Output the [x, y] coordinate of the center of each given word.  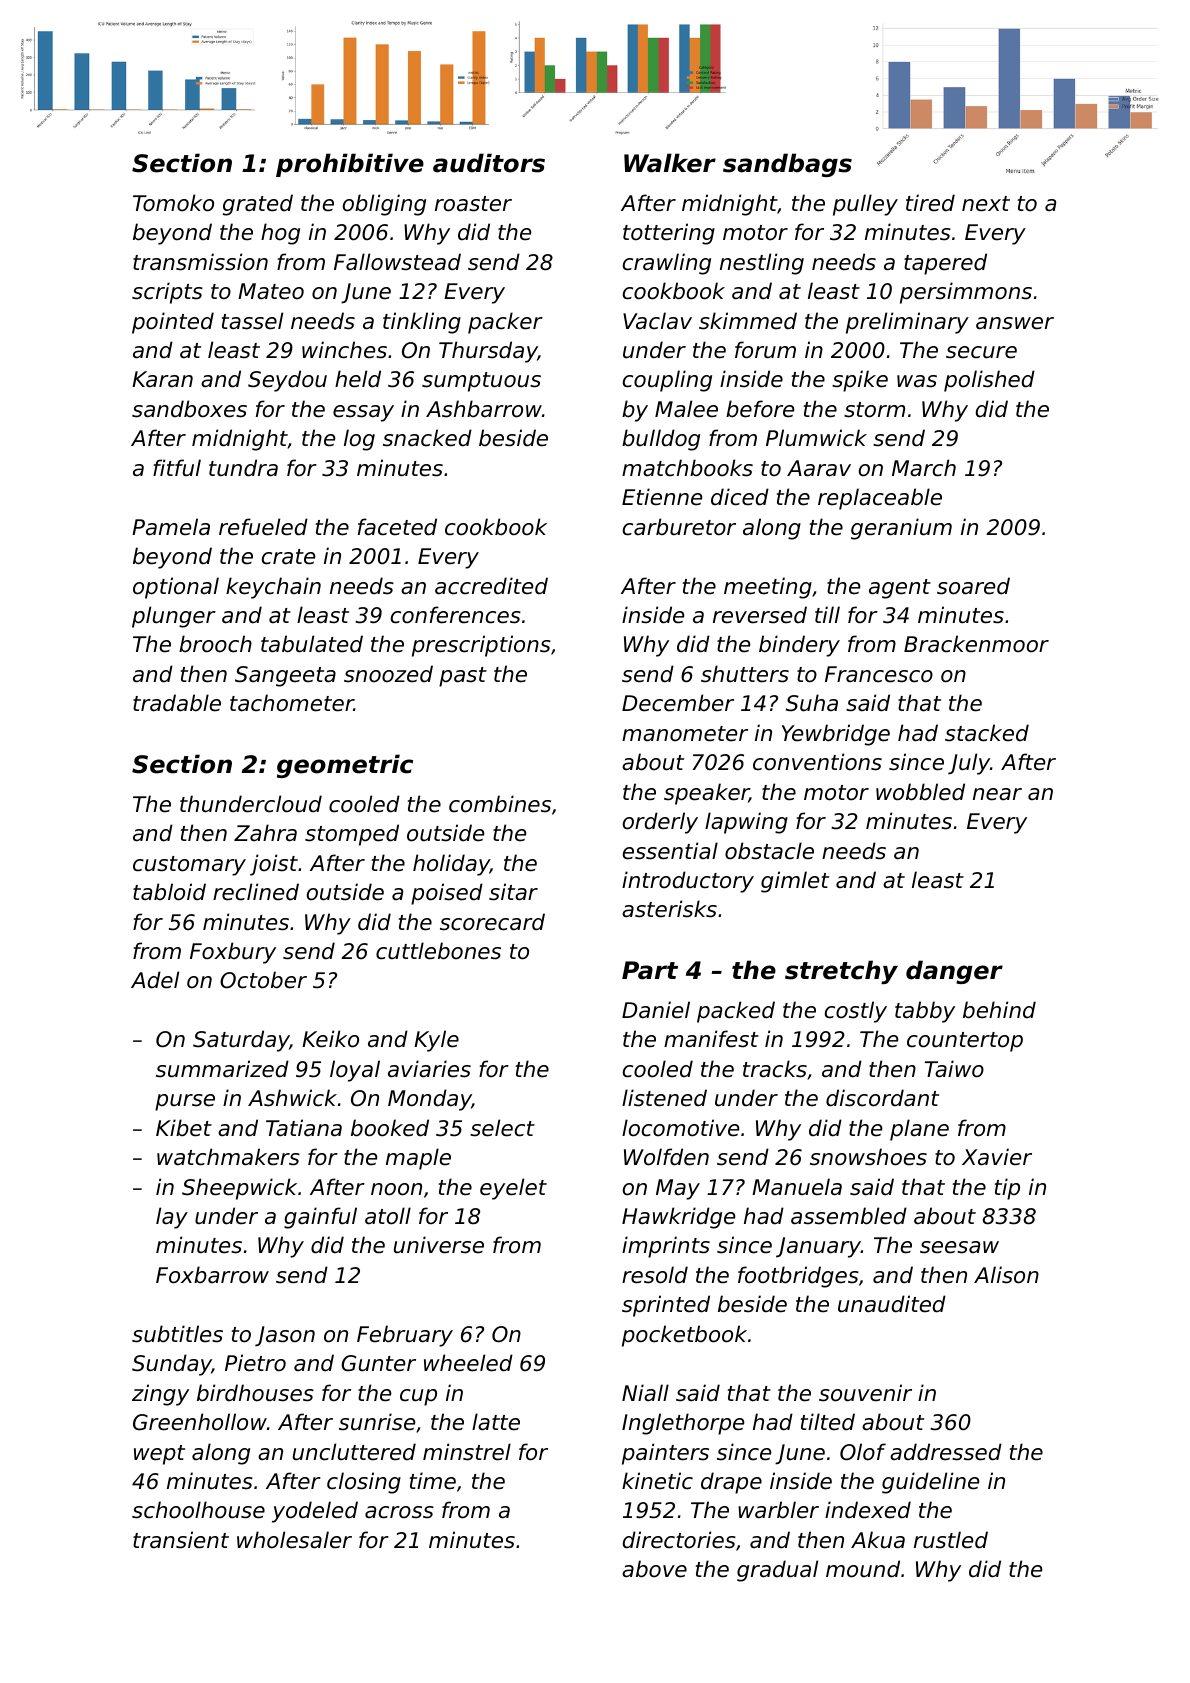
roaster [473, 204]
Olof [863, 1452]
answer [1015, 323]
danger [954, 972]
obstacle [769, 851]
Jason [285, 1336]
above [654, 1569]
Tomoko [173, 203]
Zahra [265, 833]
